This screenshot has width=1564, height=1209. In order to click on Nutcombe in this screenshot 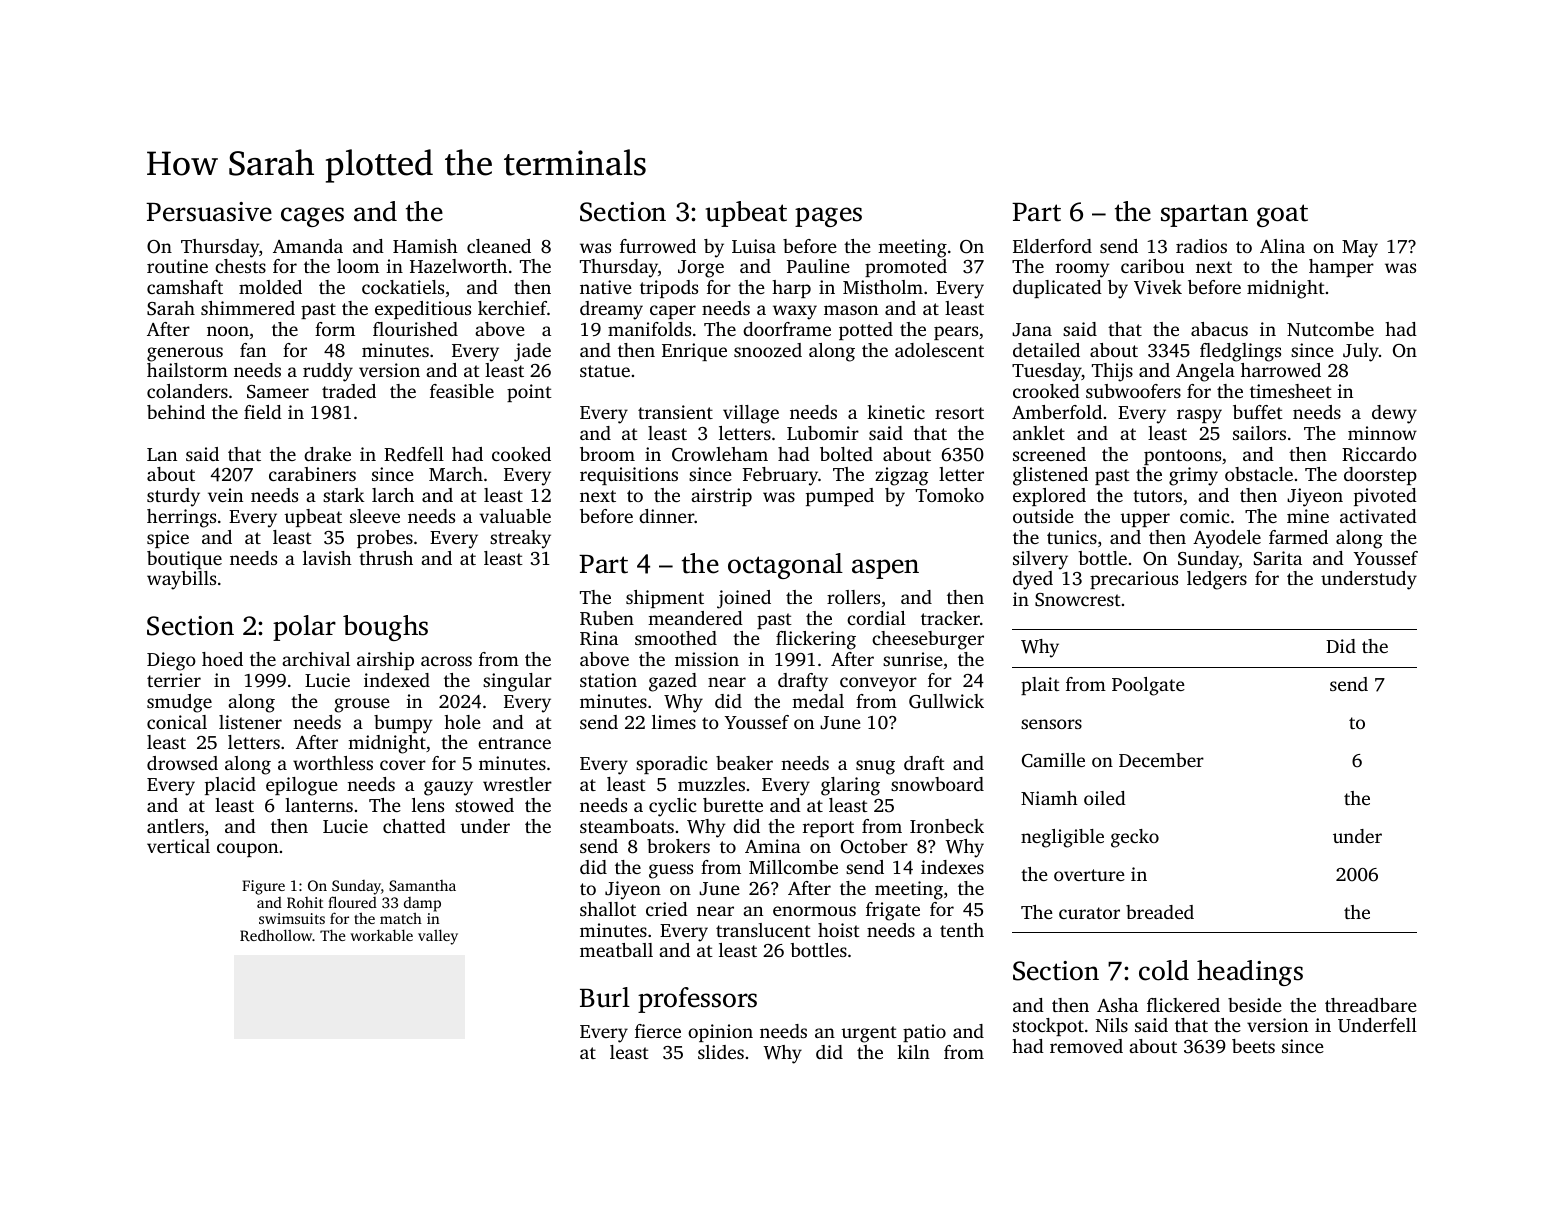, I will do `click(1330, 329)`.
